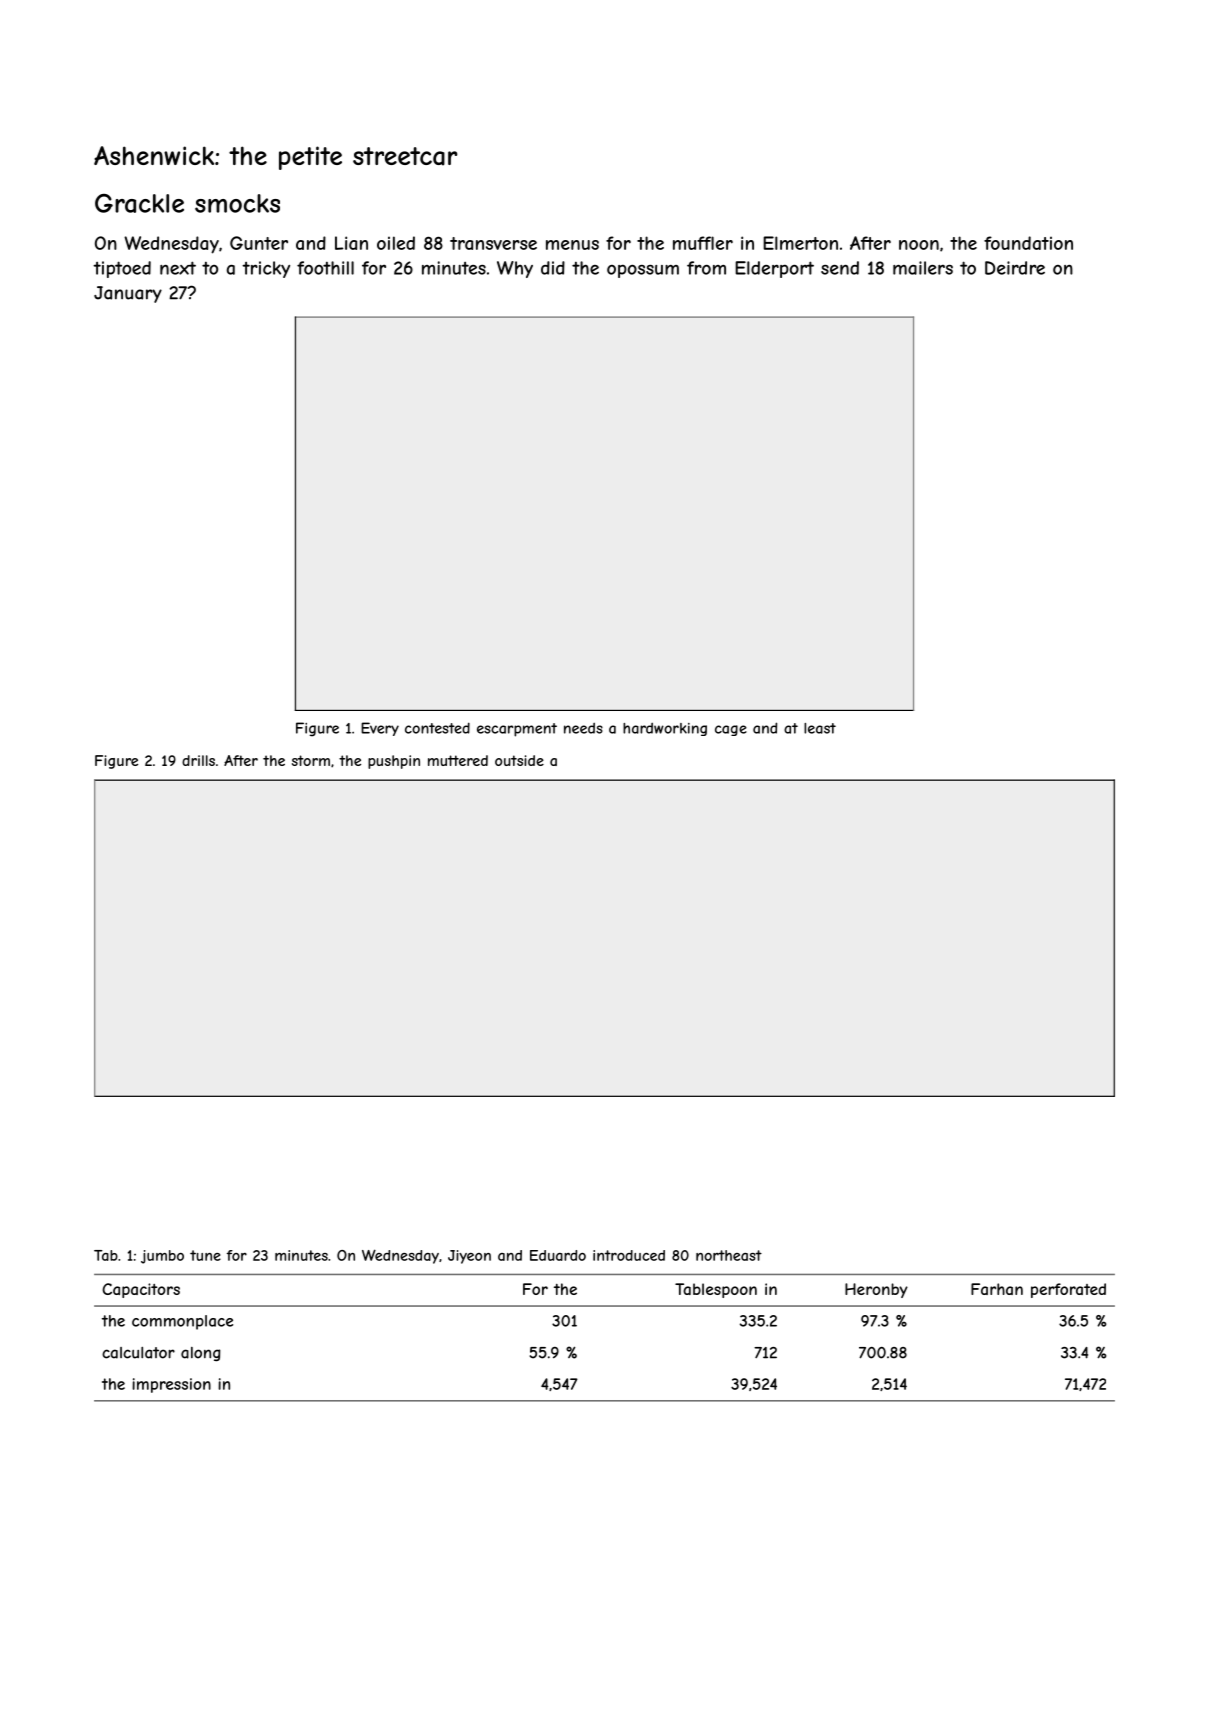 The image size is (1209, 1710). Describe the element at coordinates (1015, 268) in the document. I see `Deirdre` at that location.
